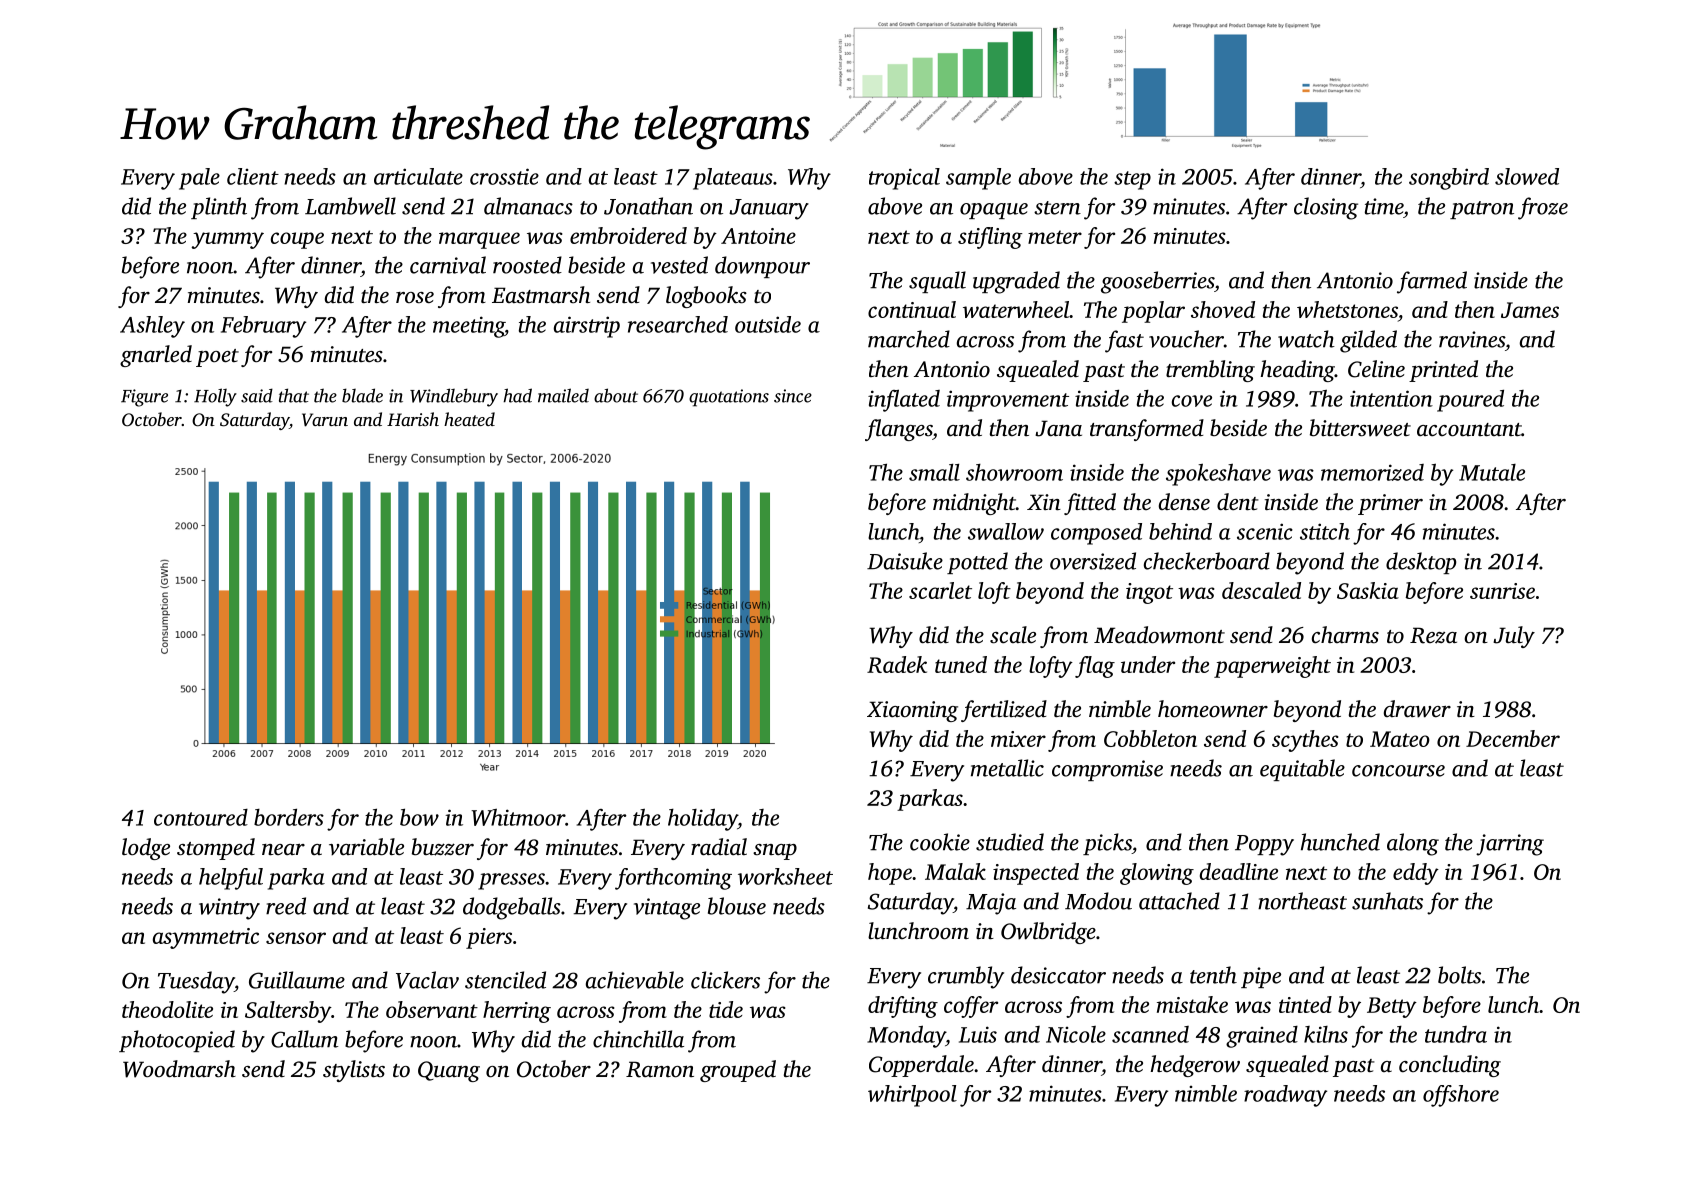 This page has height=1204, width=1703. Describe the element at coordinates (518, 817) in the page. I see `Whitmoor` at that location.
